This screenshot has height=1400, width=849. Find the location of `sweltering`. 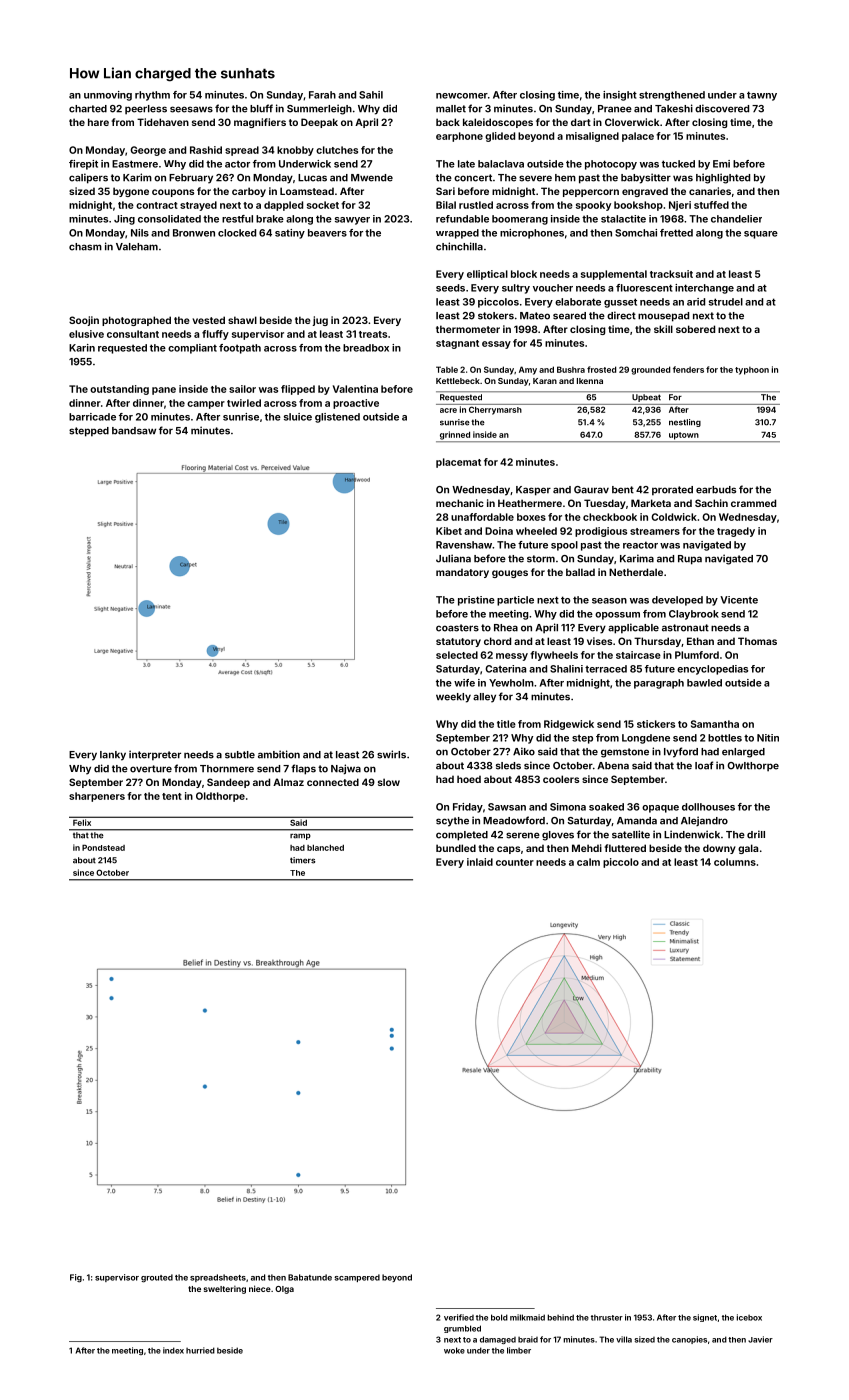

sweltering is located at coordinates (225, 1290).
